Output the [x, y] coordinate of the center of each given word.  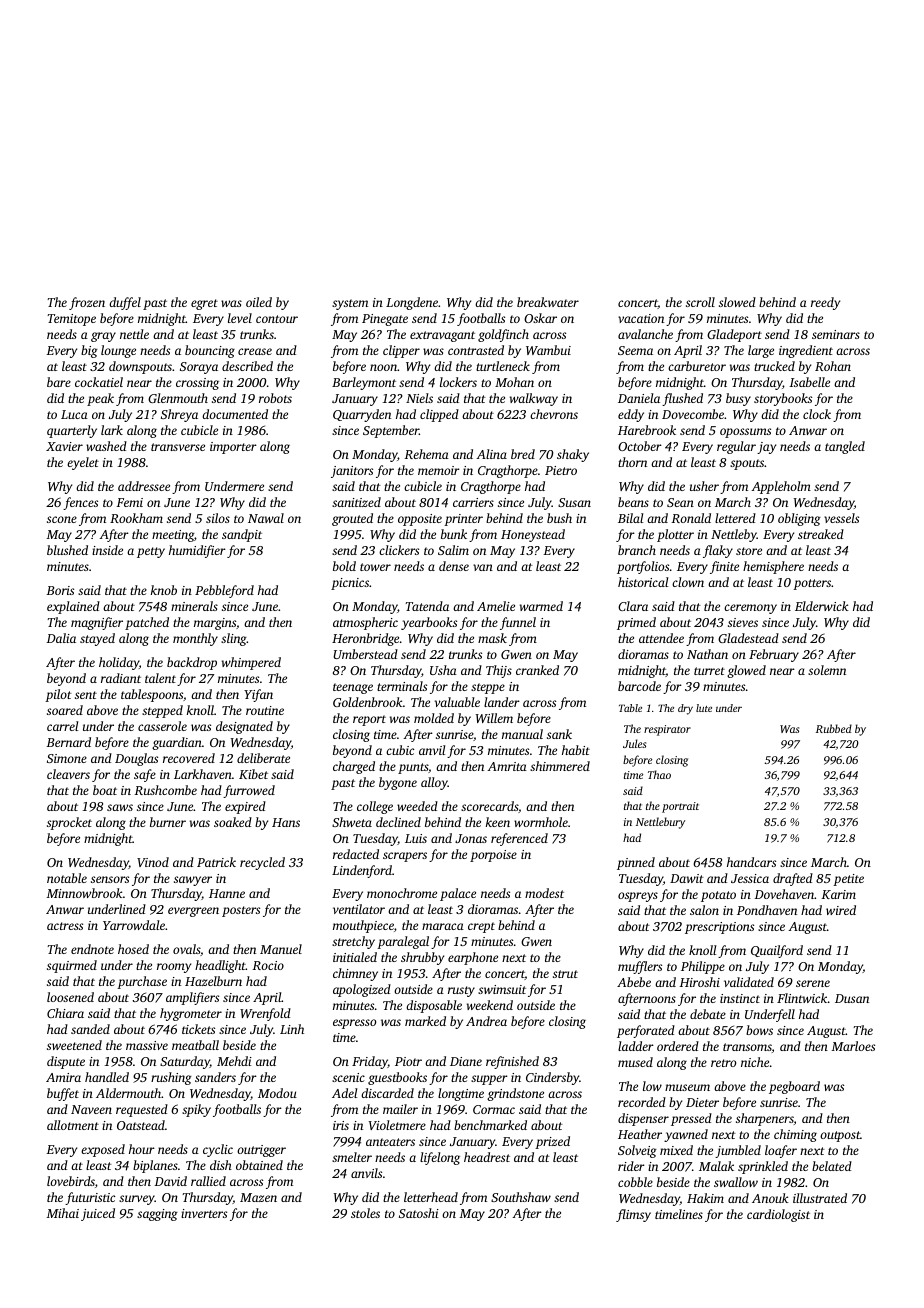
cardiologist [778, 1215]
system [350, 304]
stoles [365, 1213]
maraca [443, 926]
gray [103, 337]
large [761, 351]
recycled [262, 863]
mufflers [640, 967]
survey [137, 1200]
